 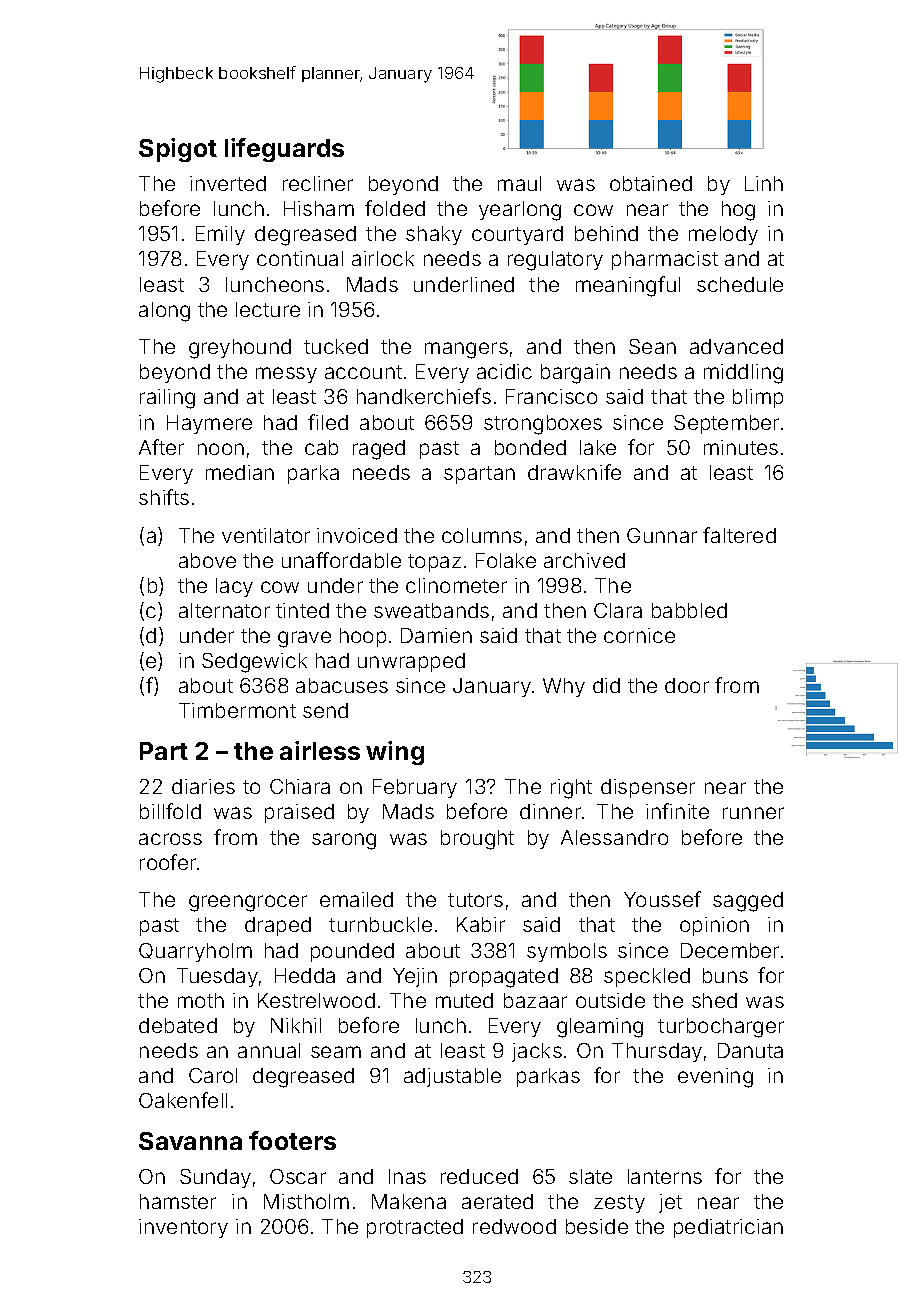 What do you see at coordinates (750, 1050) in the screenshot?
I see `Danuta` at bounding box center [750, 1050].
